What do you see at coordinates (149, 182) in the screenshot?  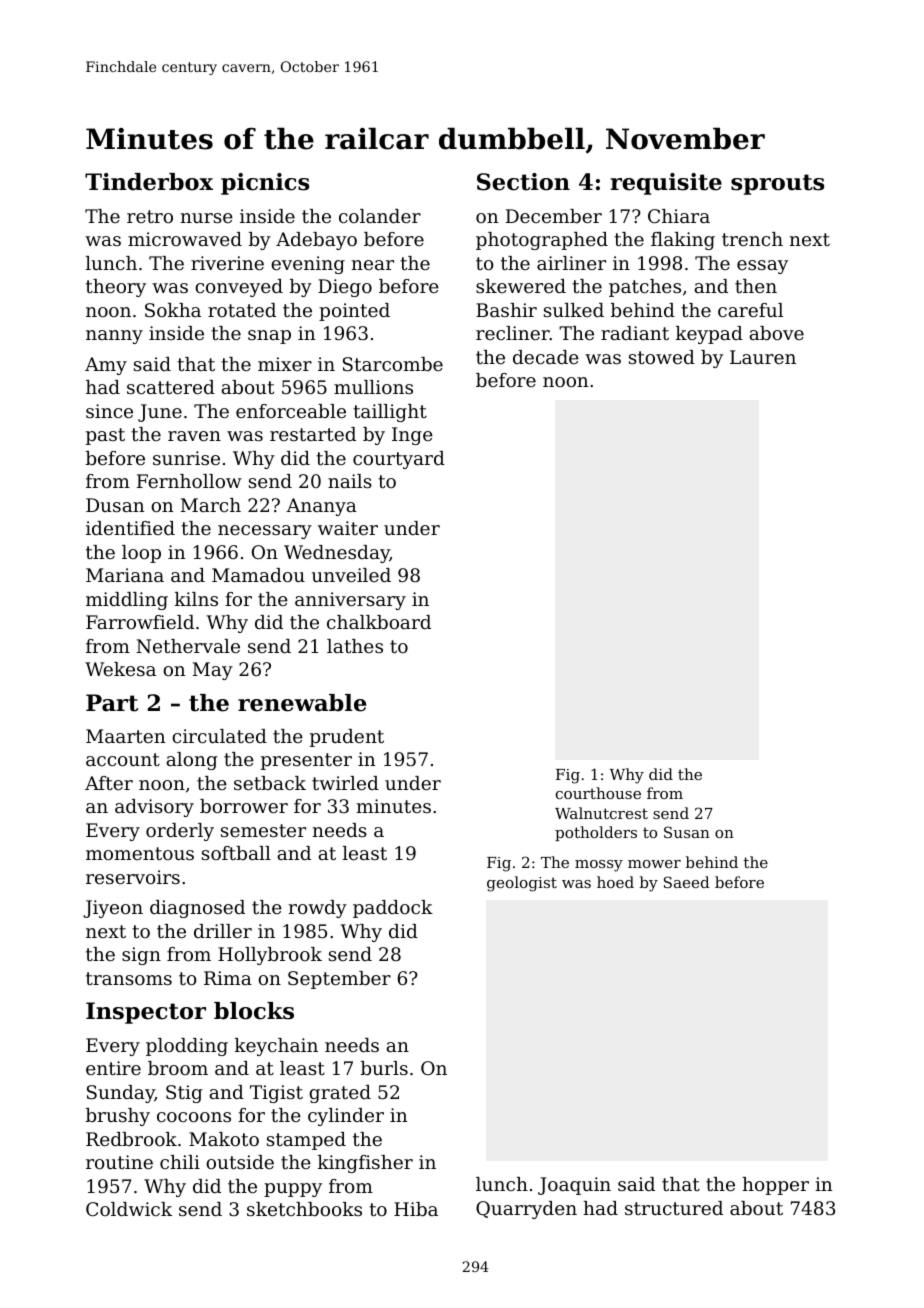 I see `Tinderbox` at bounding box center [149, 182].
